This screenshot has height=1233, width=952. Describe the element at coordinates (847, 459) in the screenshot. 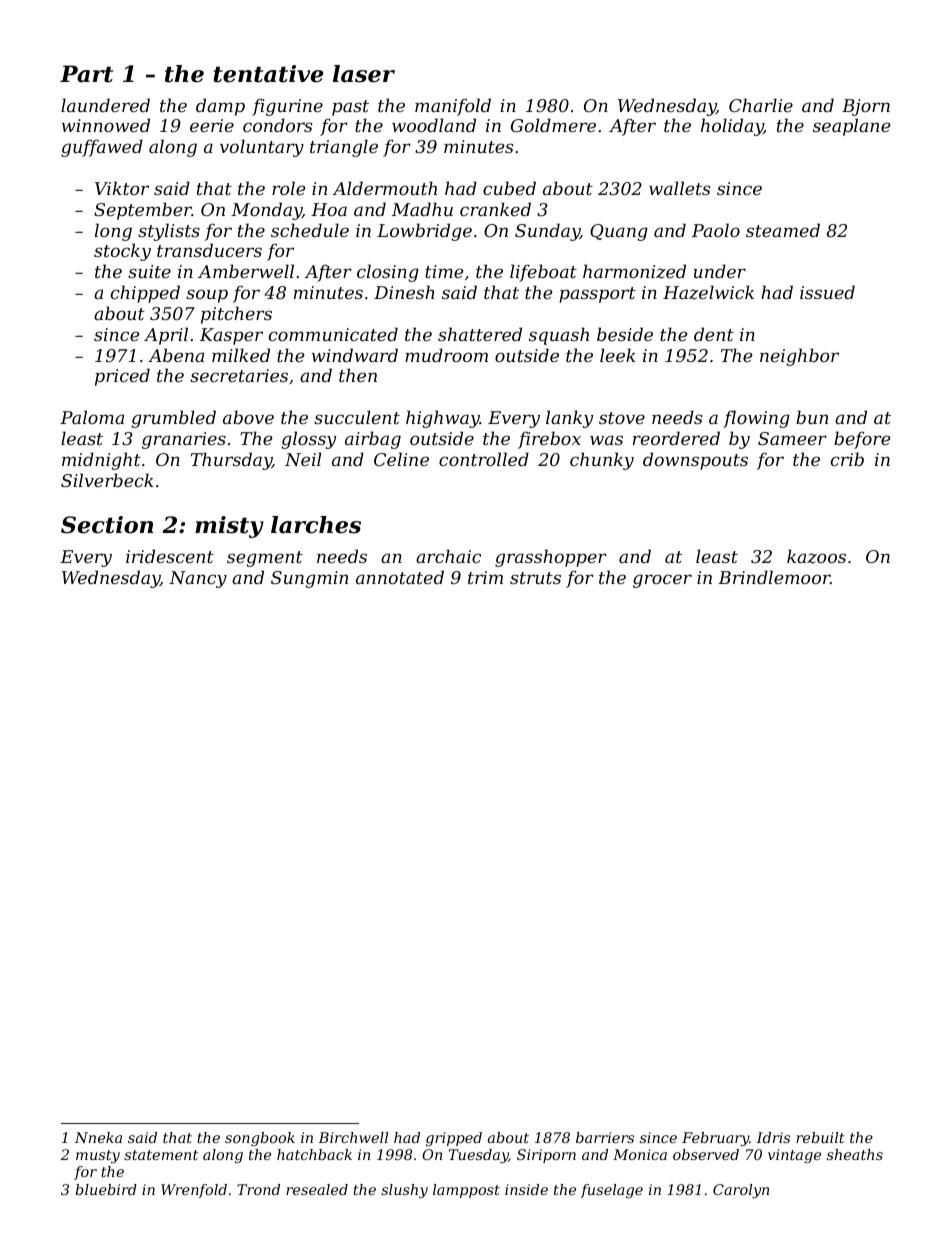

I see `crib` at that location.
